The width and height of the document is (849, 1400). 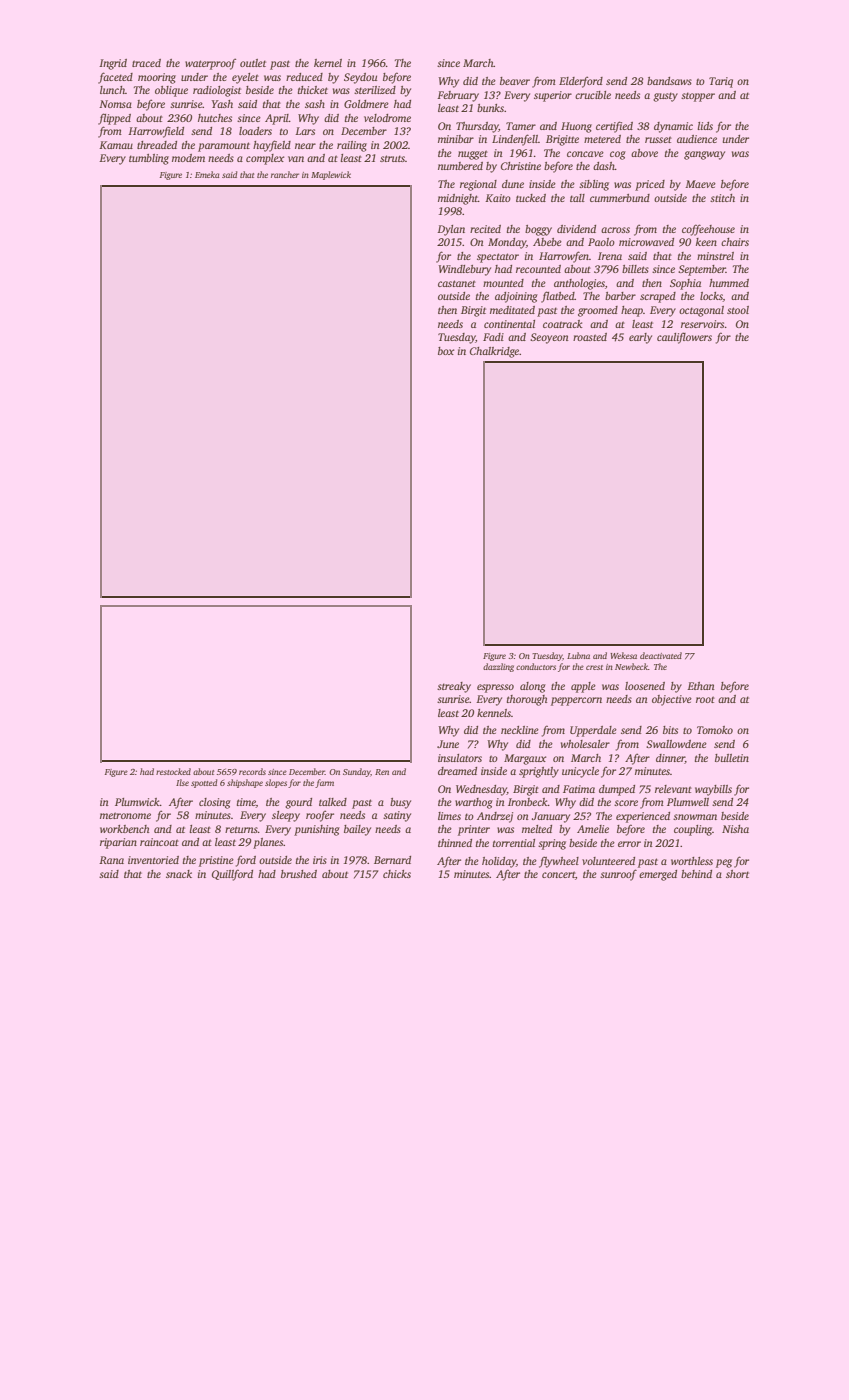 What do you see at coordinates (173, 771) in the document?
I see `restocked` at bounding box center [173, 771].
